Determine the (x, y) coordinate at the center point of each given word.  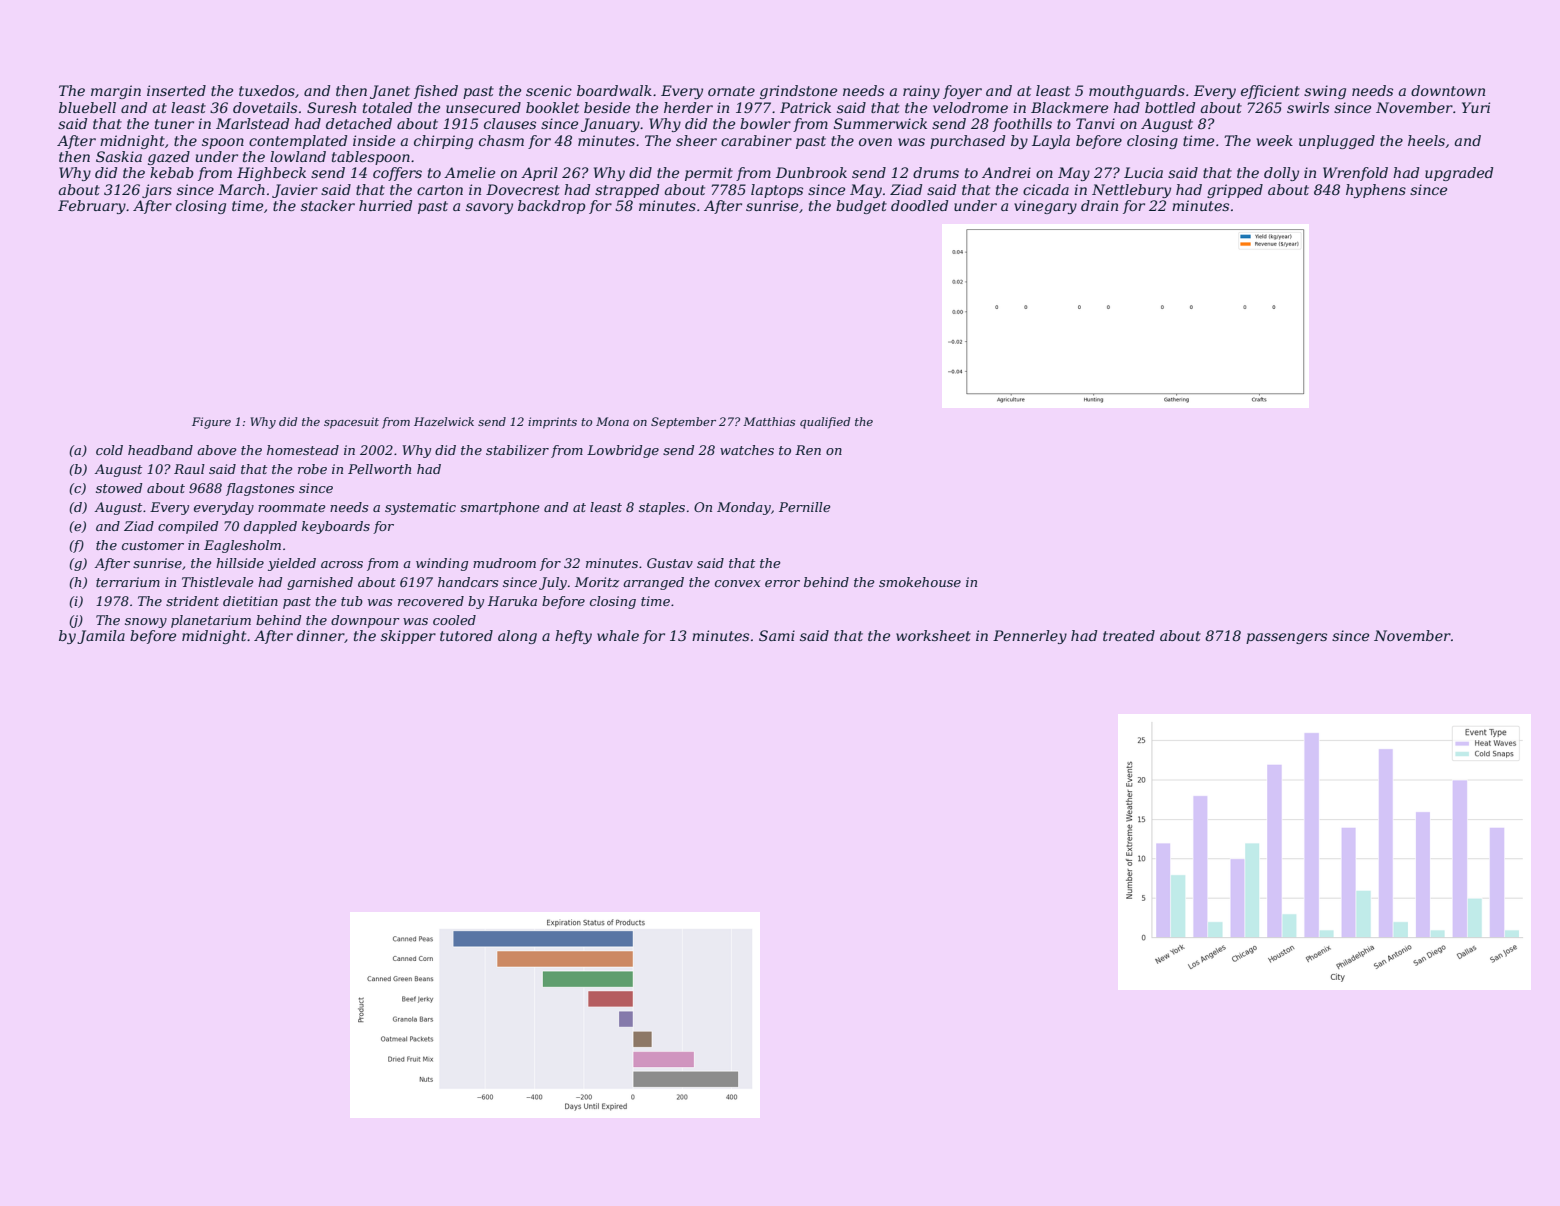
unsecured (483, 107)
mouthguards (1137, 92)
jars (157, 191)
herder (688, 107)
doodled (919, 205)
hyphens (1376, 191)
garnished (320, 583)
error (782, 583)
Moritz (597, 582)
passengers (1286, 638)
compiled (188, 527)
